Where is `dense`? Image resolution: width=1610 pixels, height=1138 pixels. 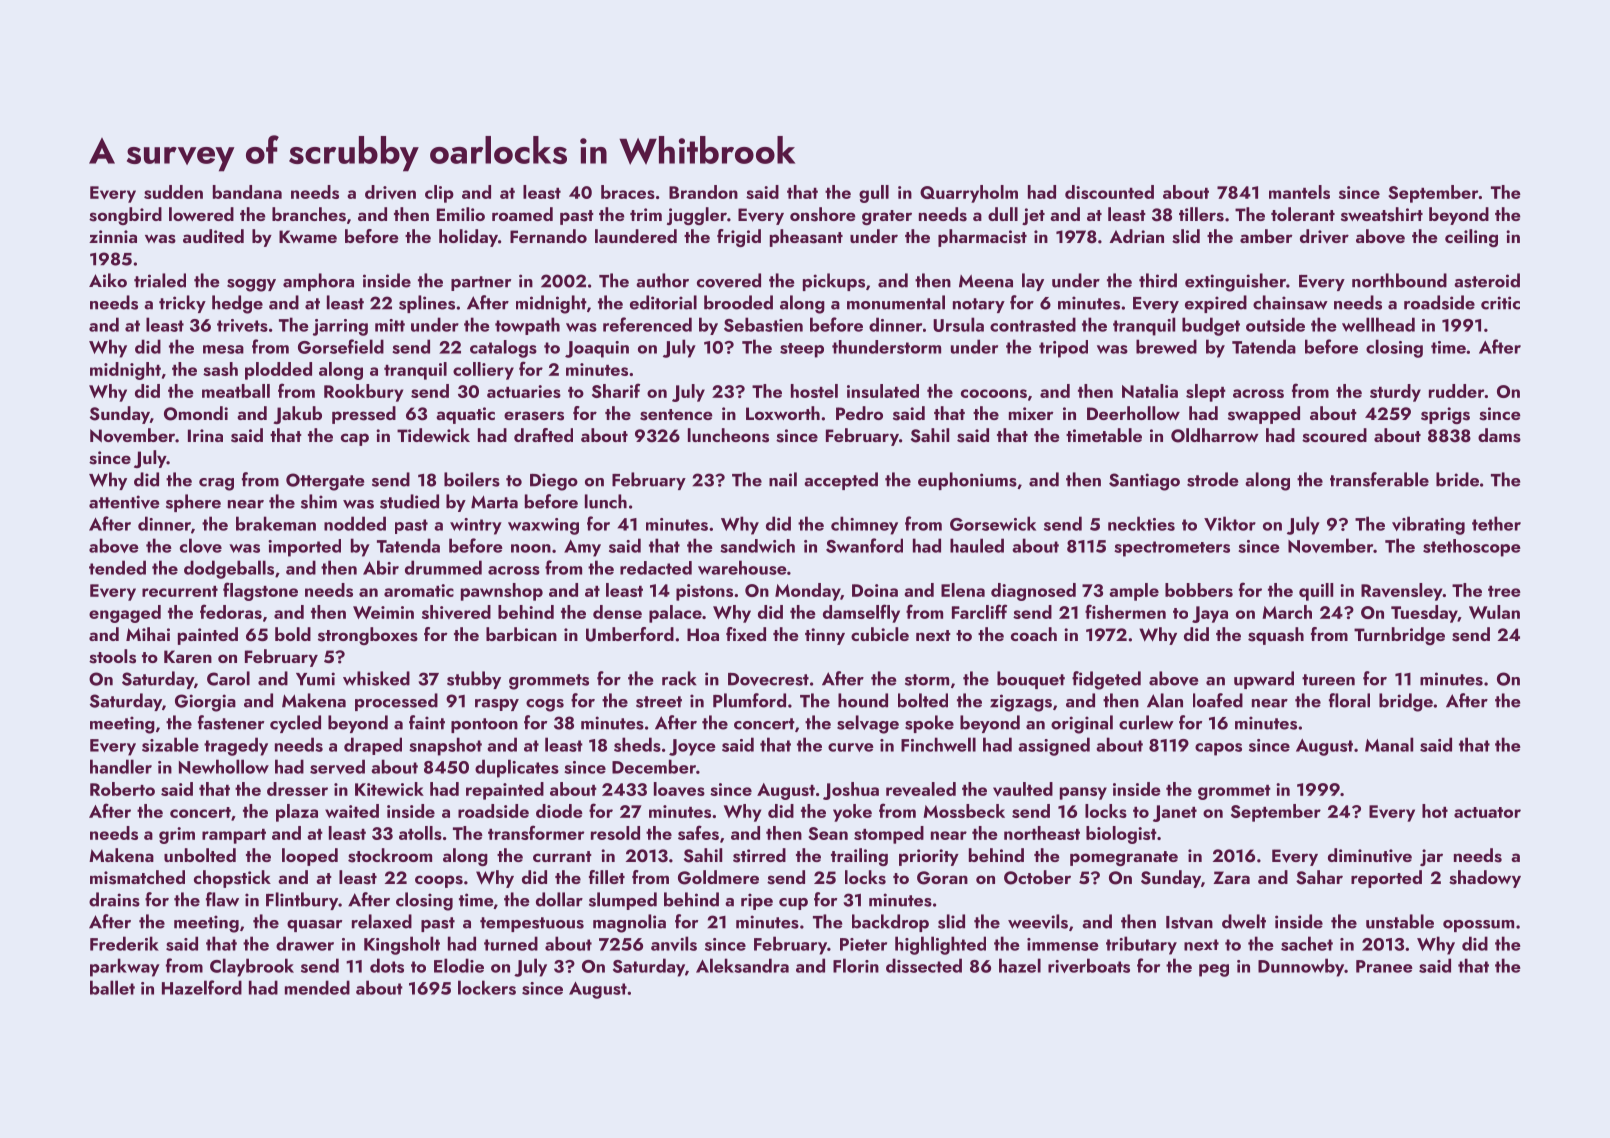
dense is located at coordinates (617, 612).
